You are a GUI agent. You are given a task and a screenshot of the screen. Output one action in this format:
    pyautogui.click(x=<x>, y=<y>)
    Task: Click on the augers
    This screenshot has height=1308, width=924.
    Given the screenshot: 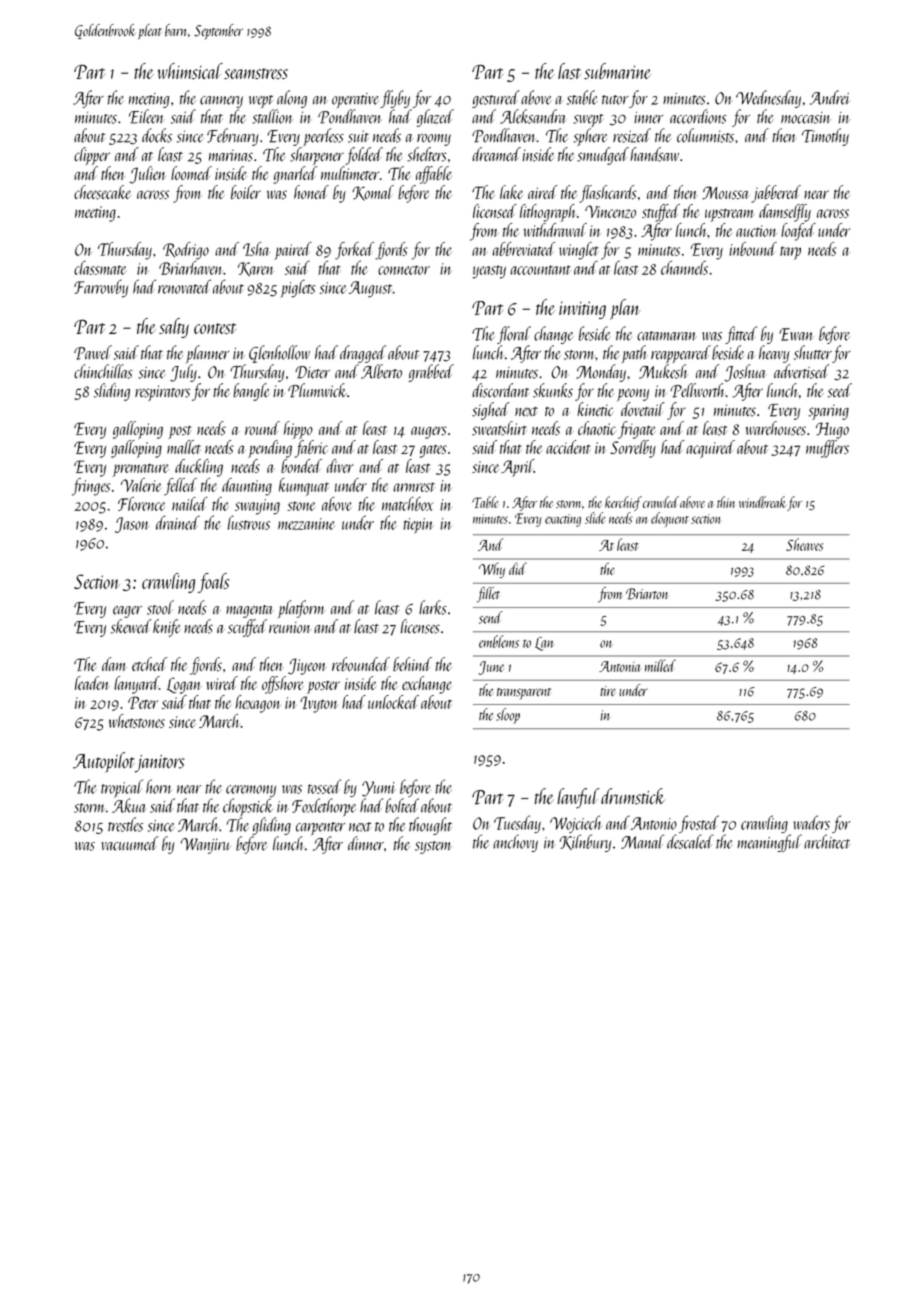 What is the action you would take?
    pyautogui.click(x=429, y=432)
